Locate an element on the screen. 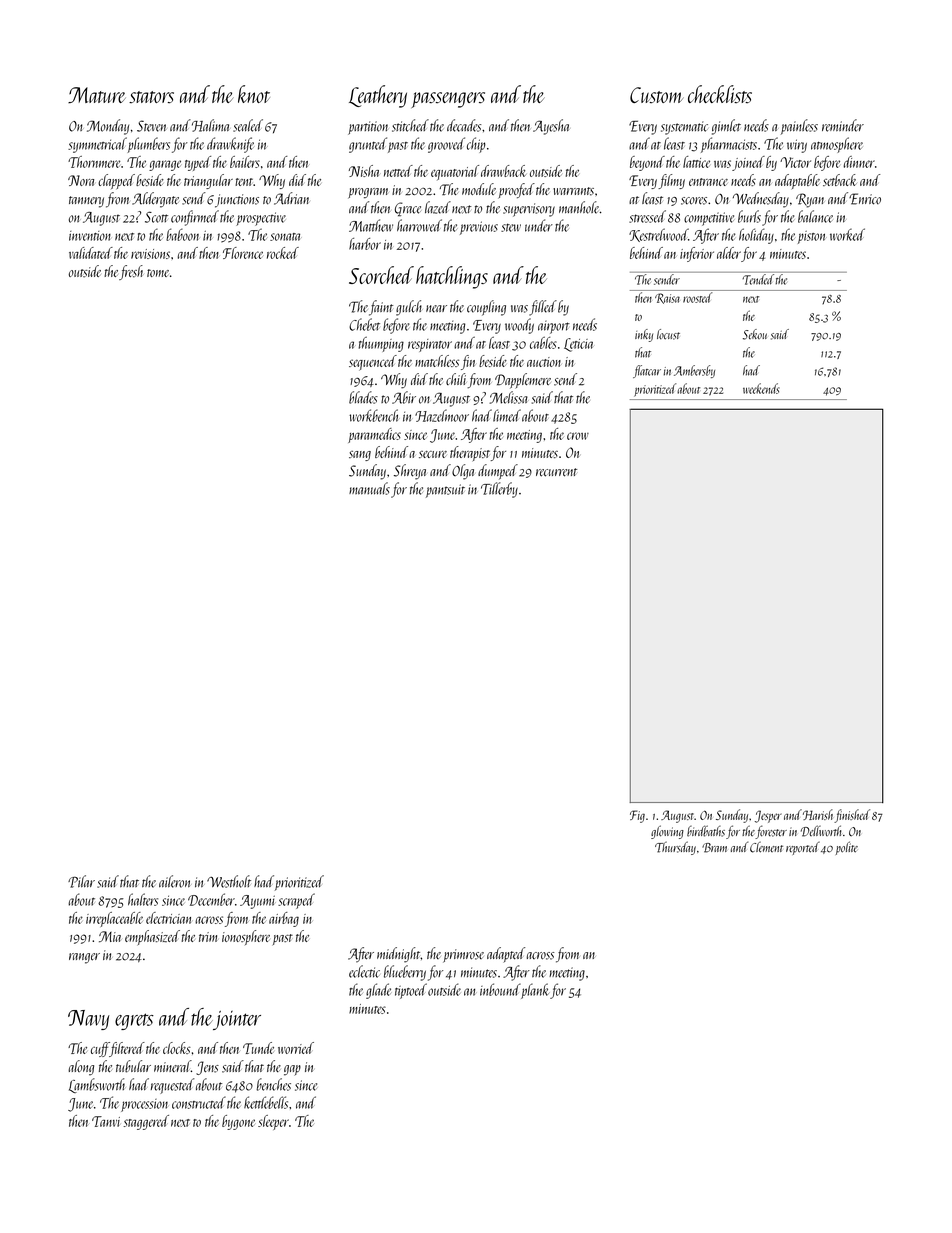 The height and width of the screenshot is (1233, 952). tome is located at coordinates (158, 273).
